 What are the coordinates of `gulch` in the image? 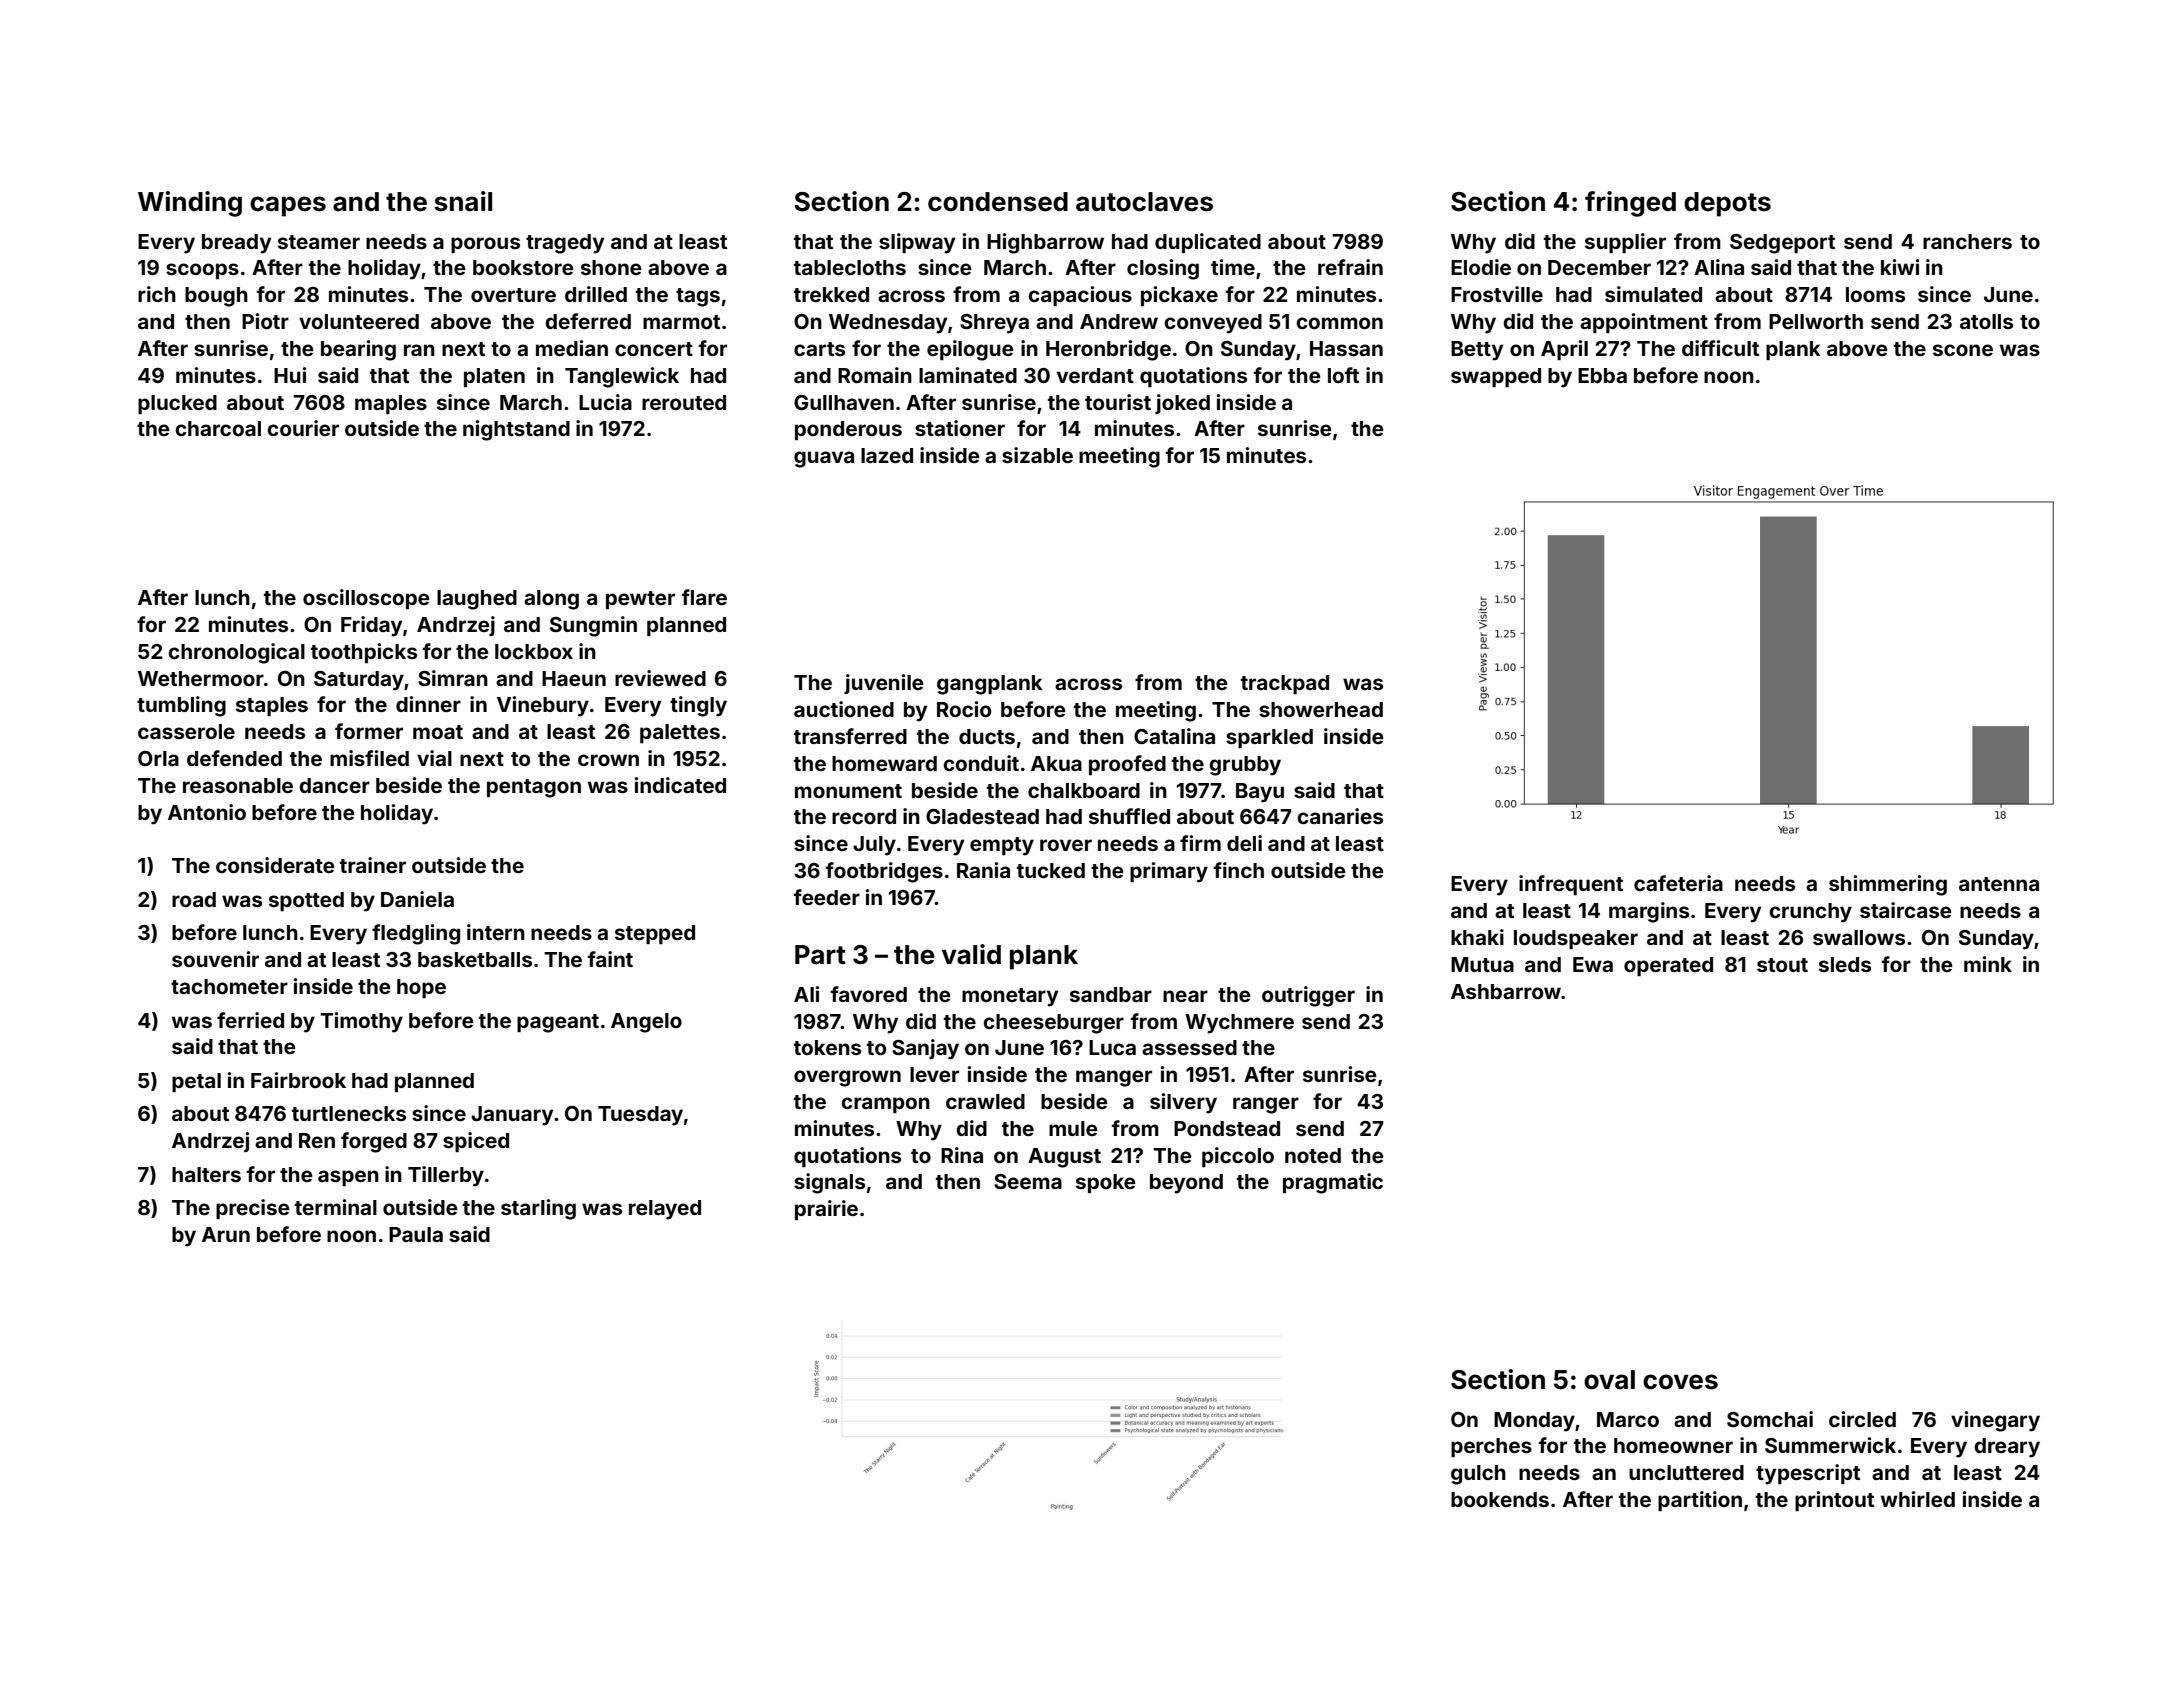 It's located at (1478, 1475).
